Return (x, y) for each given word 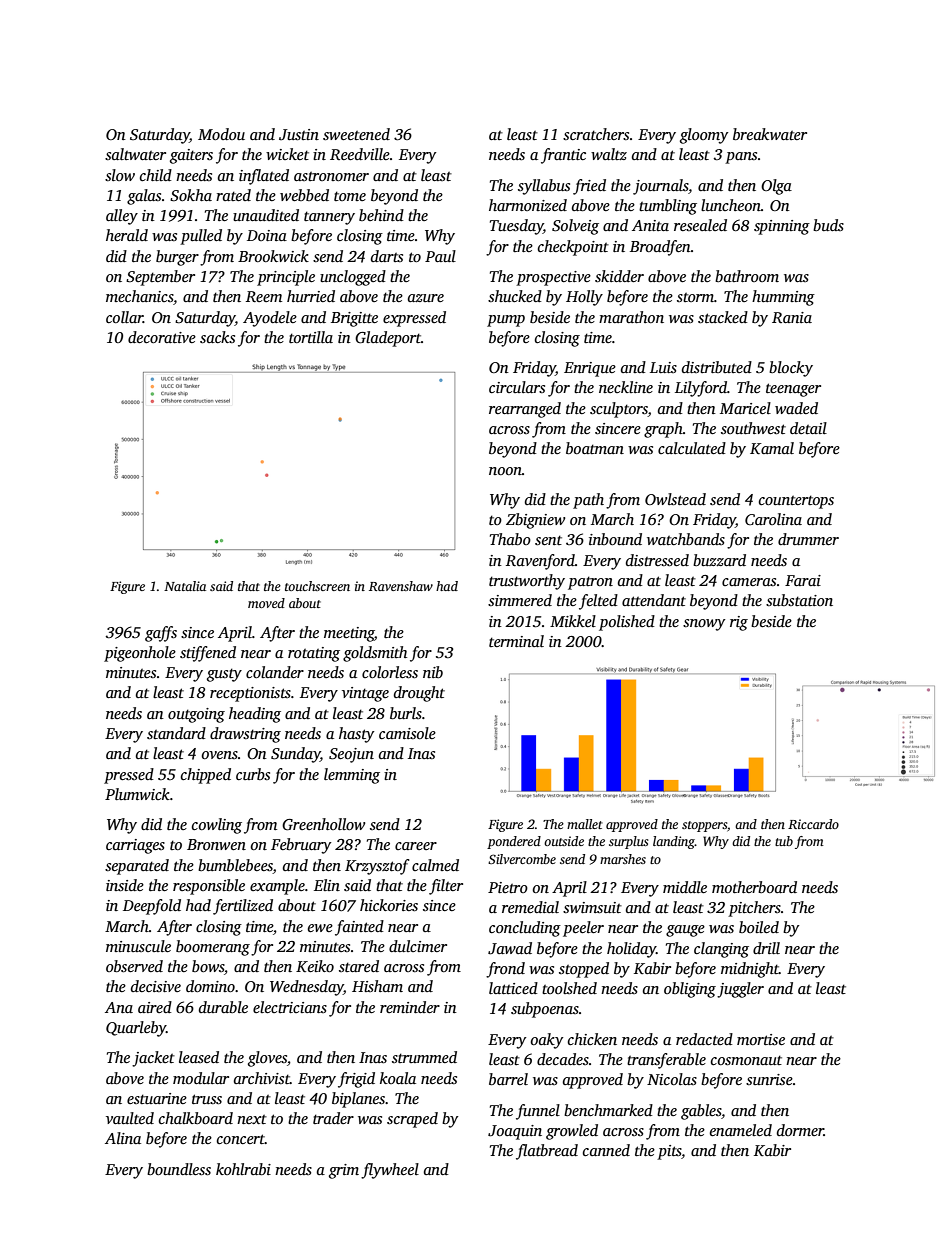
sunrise (769, 1079)
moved (266, 603)
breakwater (770, 134)
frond (505, 970)
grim (344, 1171)
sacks (217, 337)
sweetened (356, 134)
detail (808, 428)
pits (669, 1152)
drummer (808, 539)
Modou (221, 134)
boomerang (213, 948)
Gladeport (388, 339)
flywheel (390, 1171)
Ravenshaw (401, 586)
